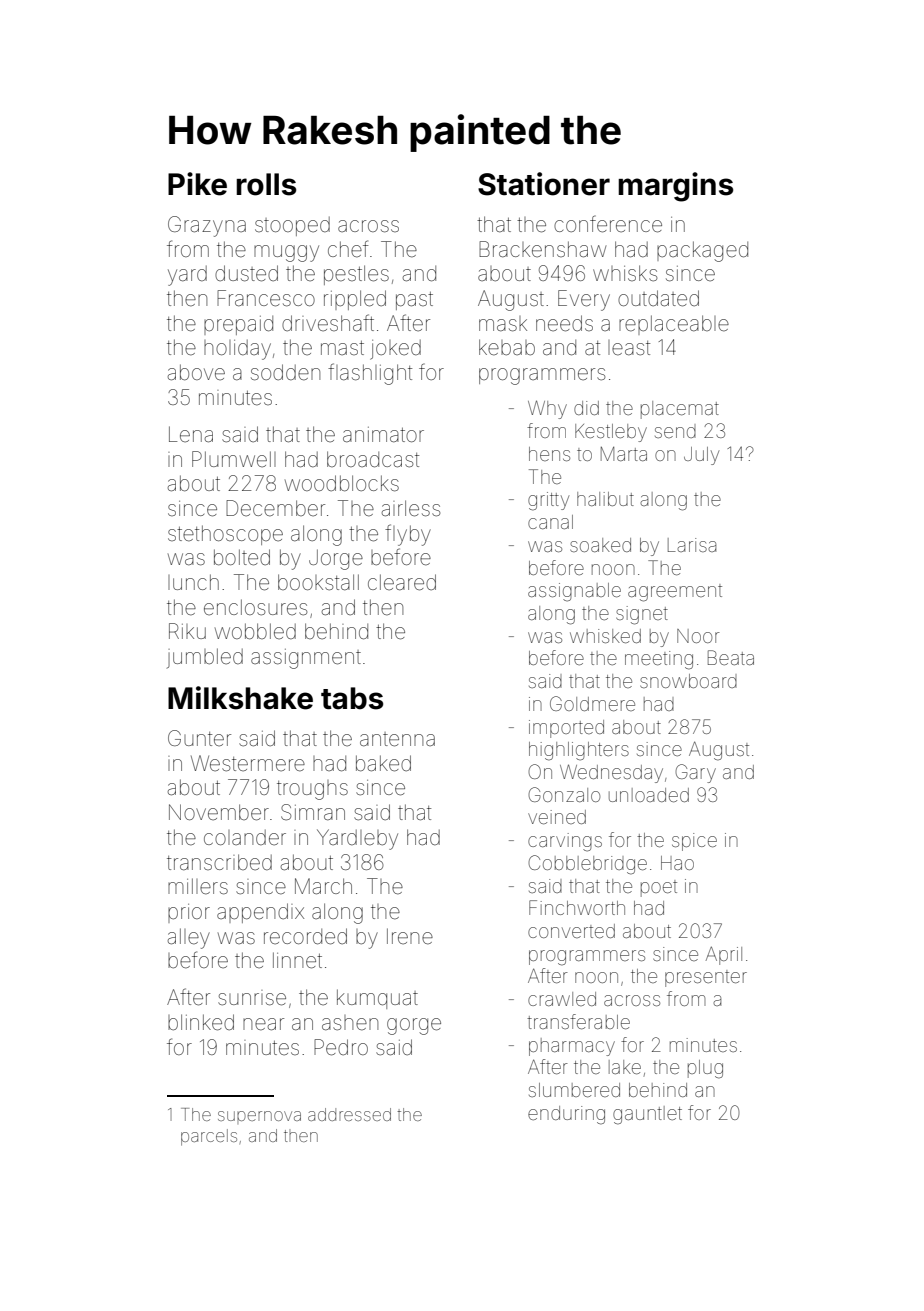 The width and height of the screenshot is (924, 1311). Describe the element at coordinates (507, 347) in the screenshot. I see `kebab` at that location.
